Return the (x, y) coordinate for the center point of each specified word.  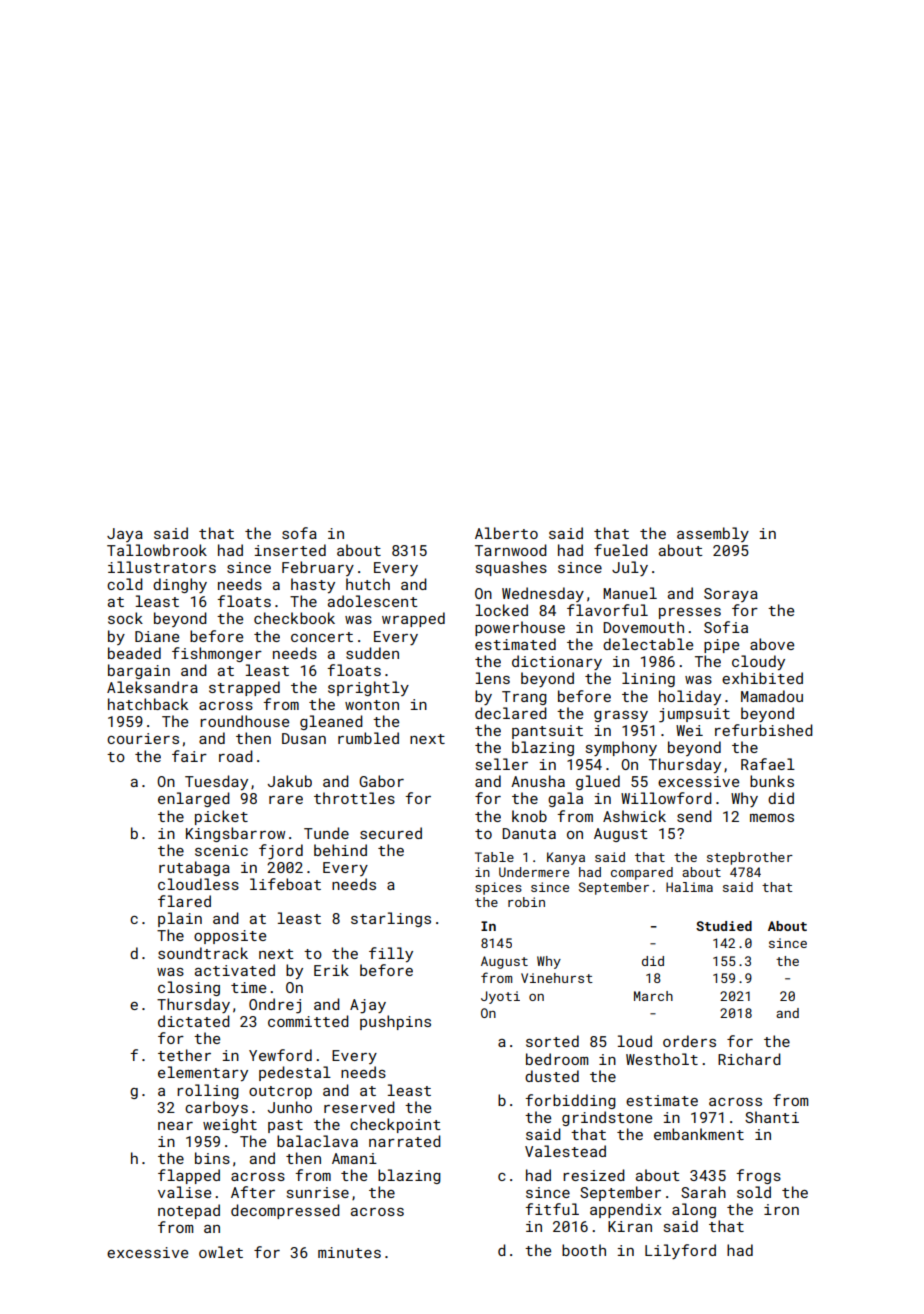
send (694, 816)
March (653, 996)
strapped (244, 688)
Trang (524, 698)
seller (502, 764)
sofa (299, 533)
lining (648, 679)
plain (180, 919)
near (175, 1126)
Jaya (125, 535)
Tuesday (216, 782)
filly (391, 954)
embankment (699, 1134)
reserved (359, 1107)
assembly (713, 534)
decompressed (285, 1211)
